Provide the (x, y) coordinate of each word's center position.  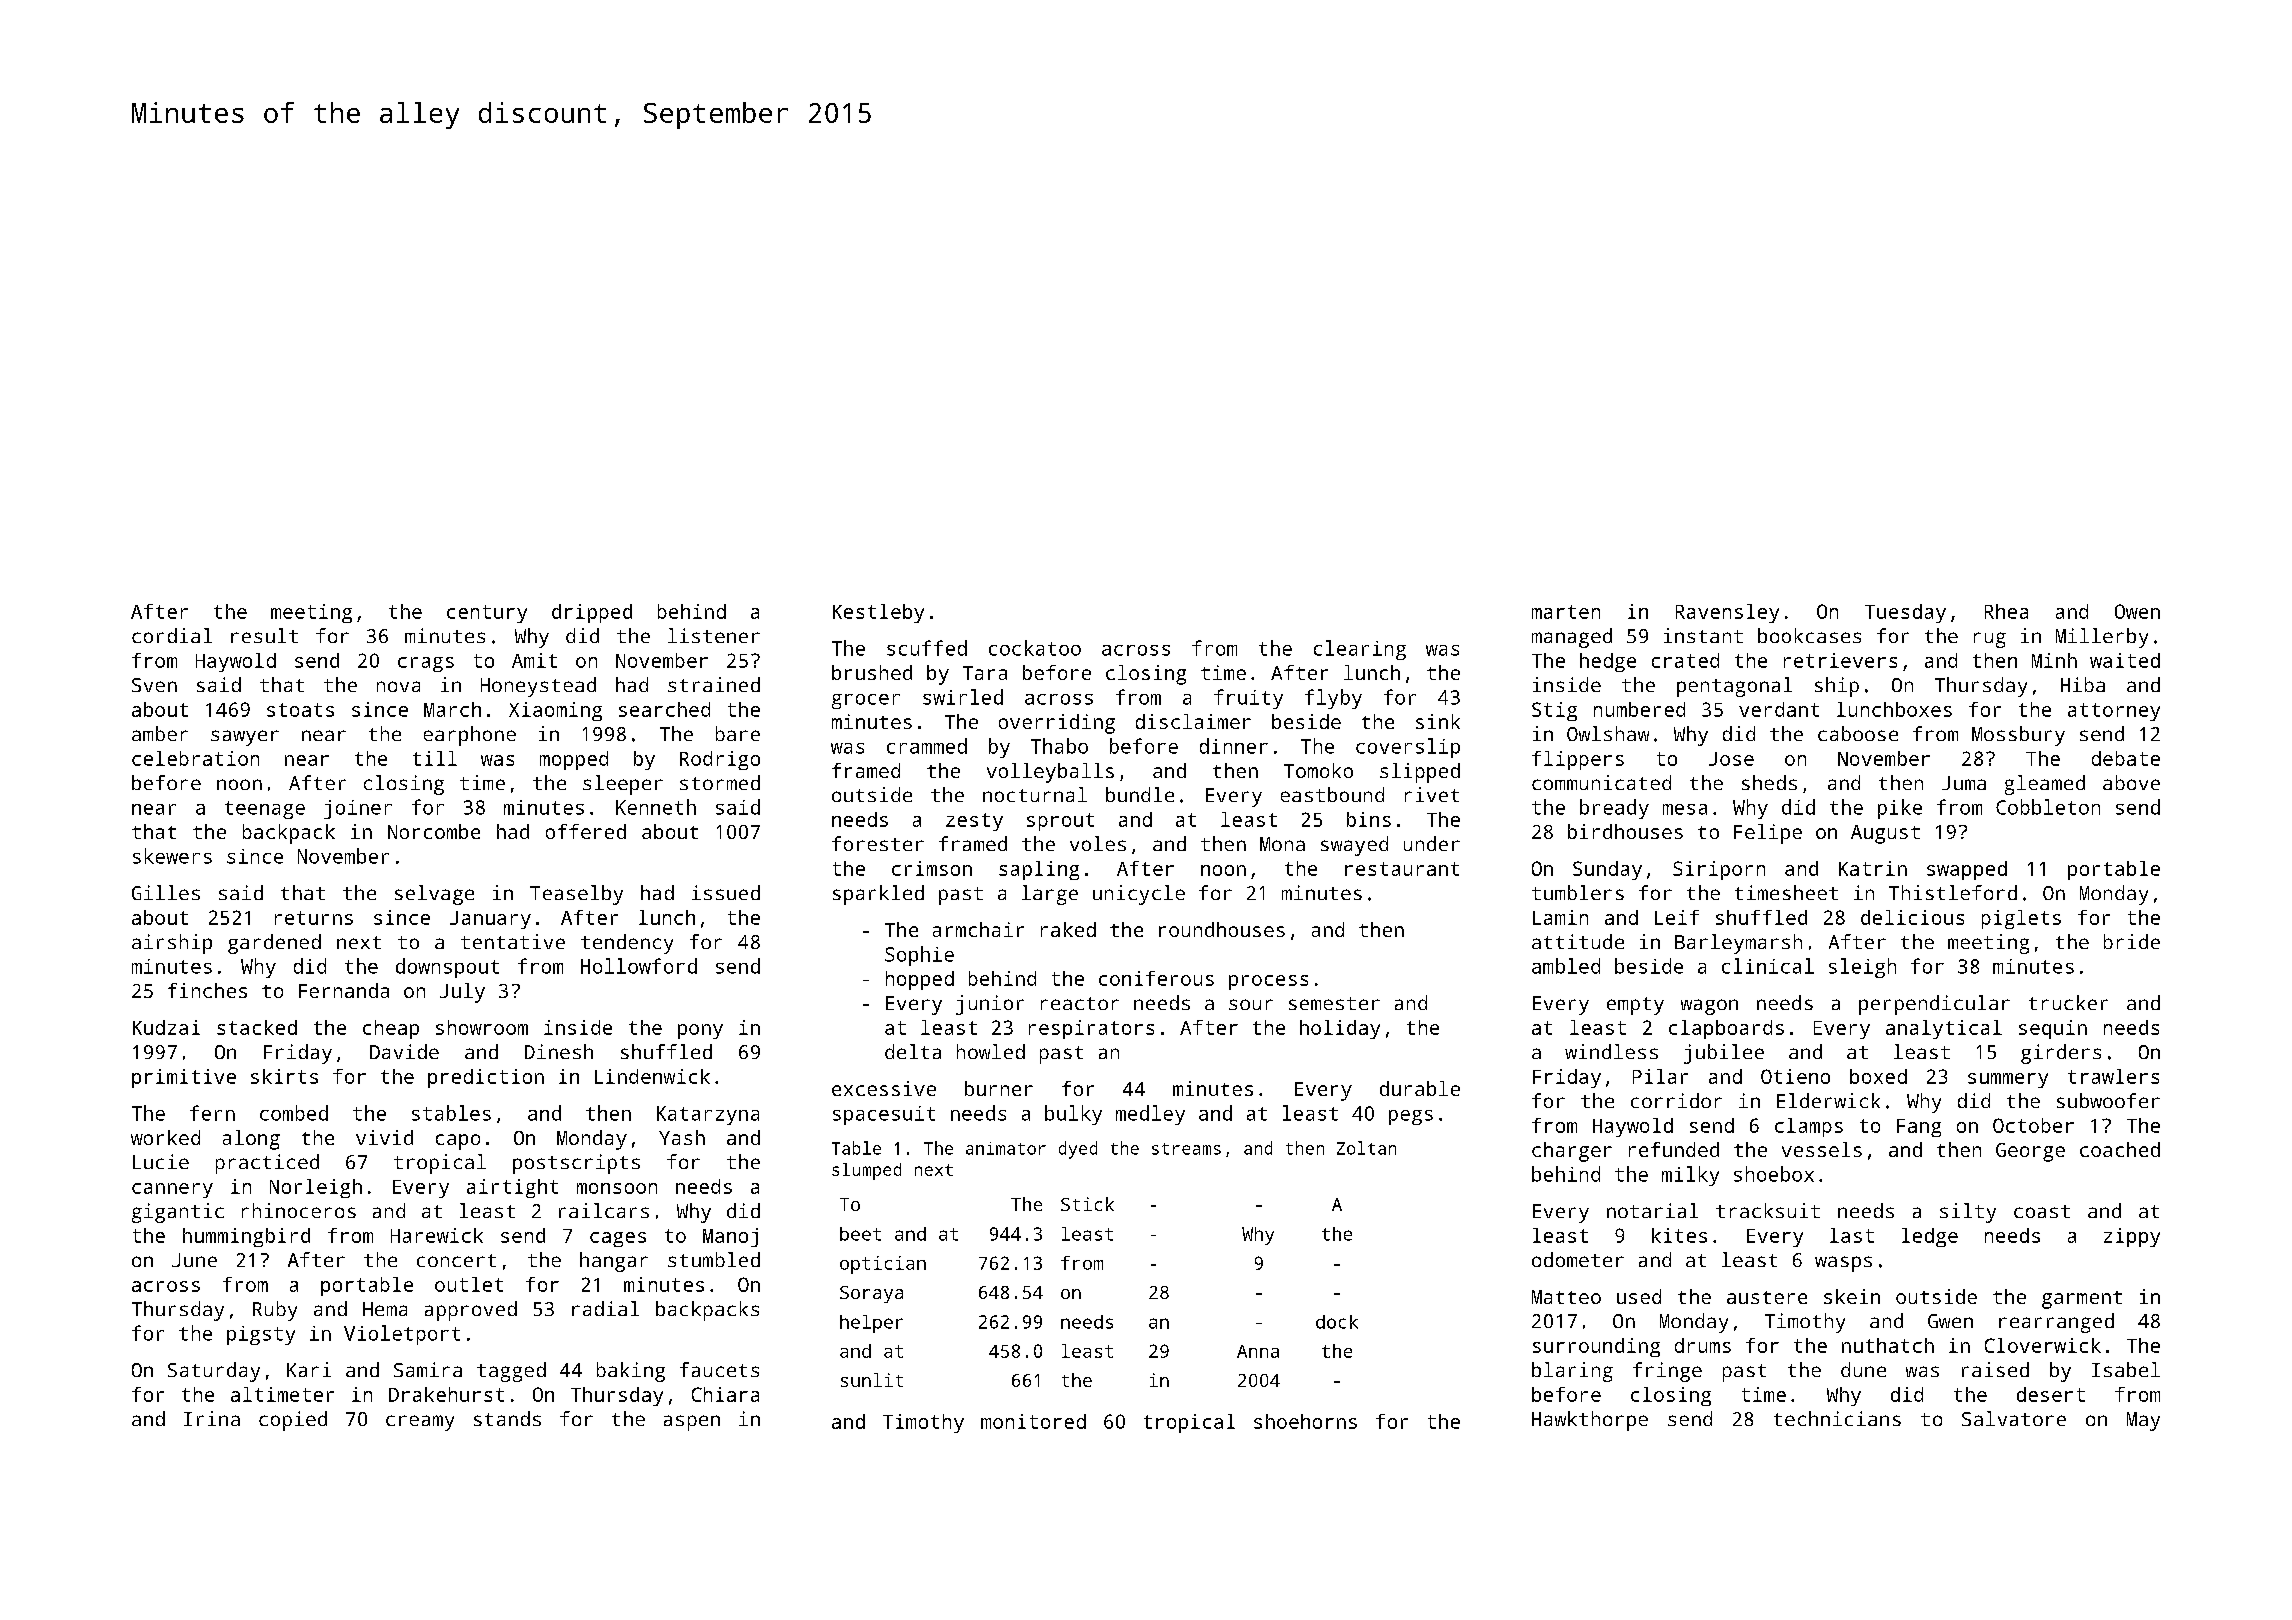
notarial (1652, 1210)
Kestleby (878, 613)
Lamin (1560, 917)
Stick (1087, 1204)
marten (1566, 612)
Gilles (166, 892)
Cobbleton (2048, 807)
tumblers (1578, 892)
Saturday (214, 1372)
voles (1098, 843)
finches (207, 990)
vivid (384, 1137)
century (487, 614)
